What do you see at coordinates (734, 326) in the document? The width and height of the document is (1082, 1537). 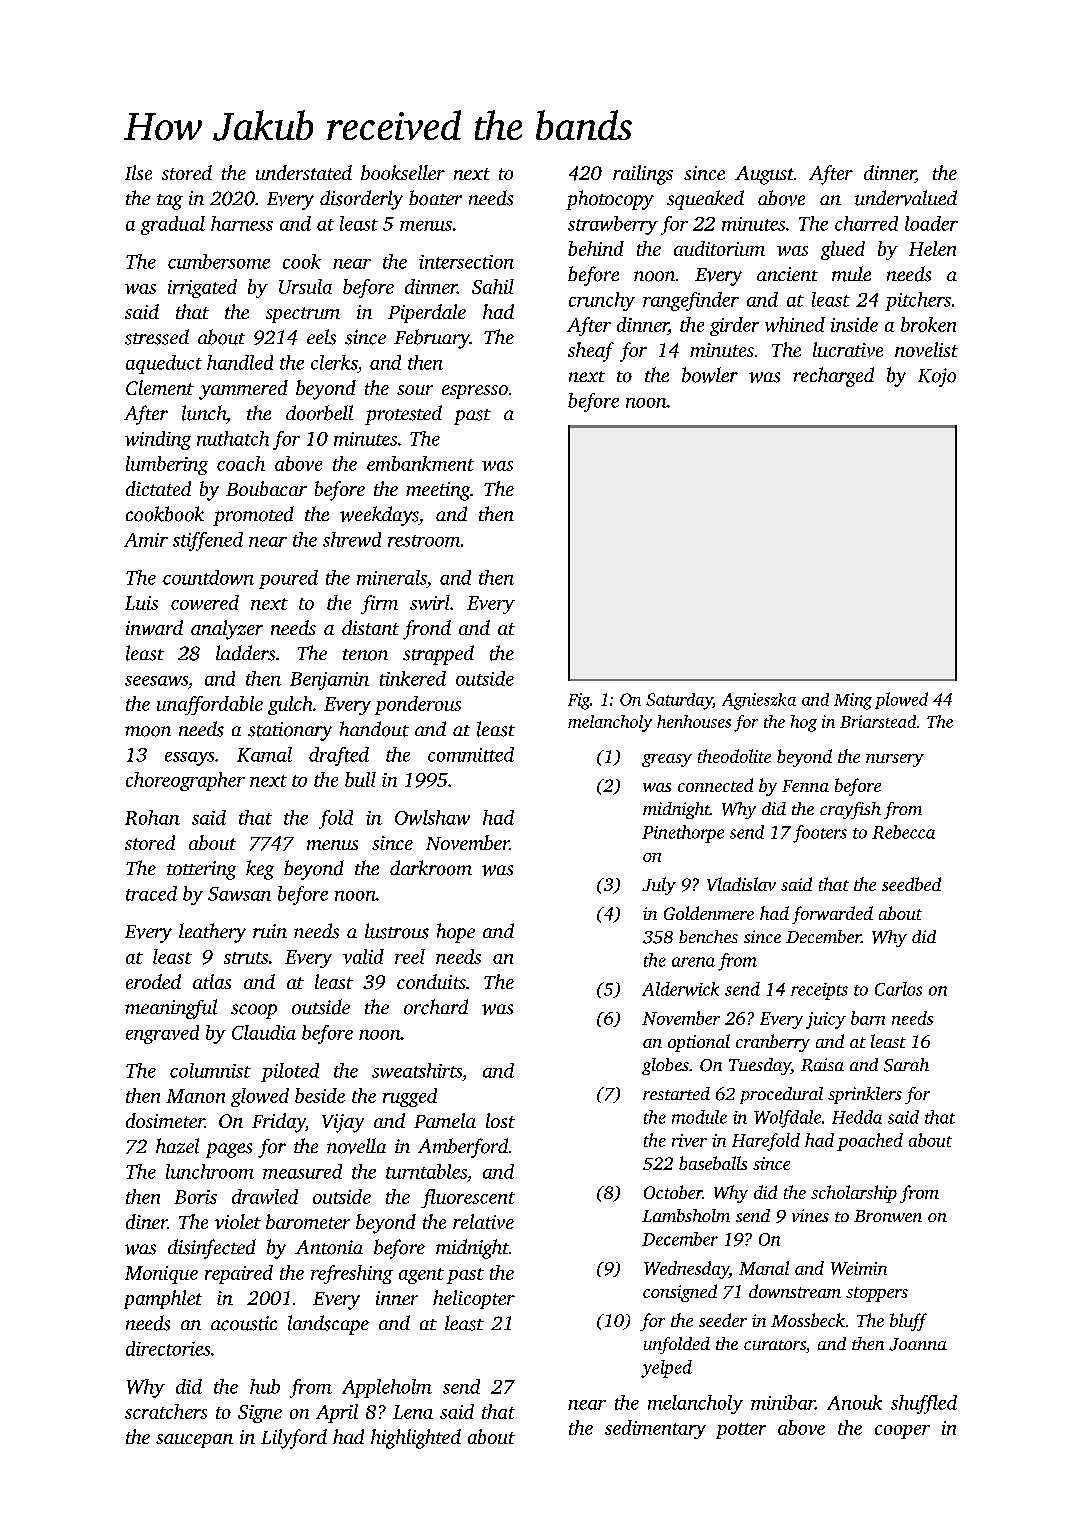 I see `girder` at bounding box center [734, 326].
